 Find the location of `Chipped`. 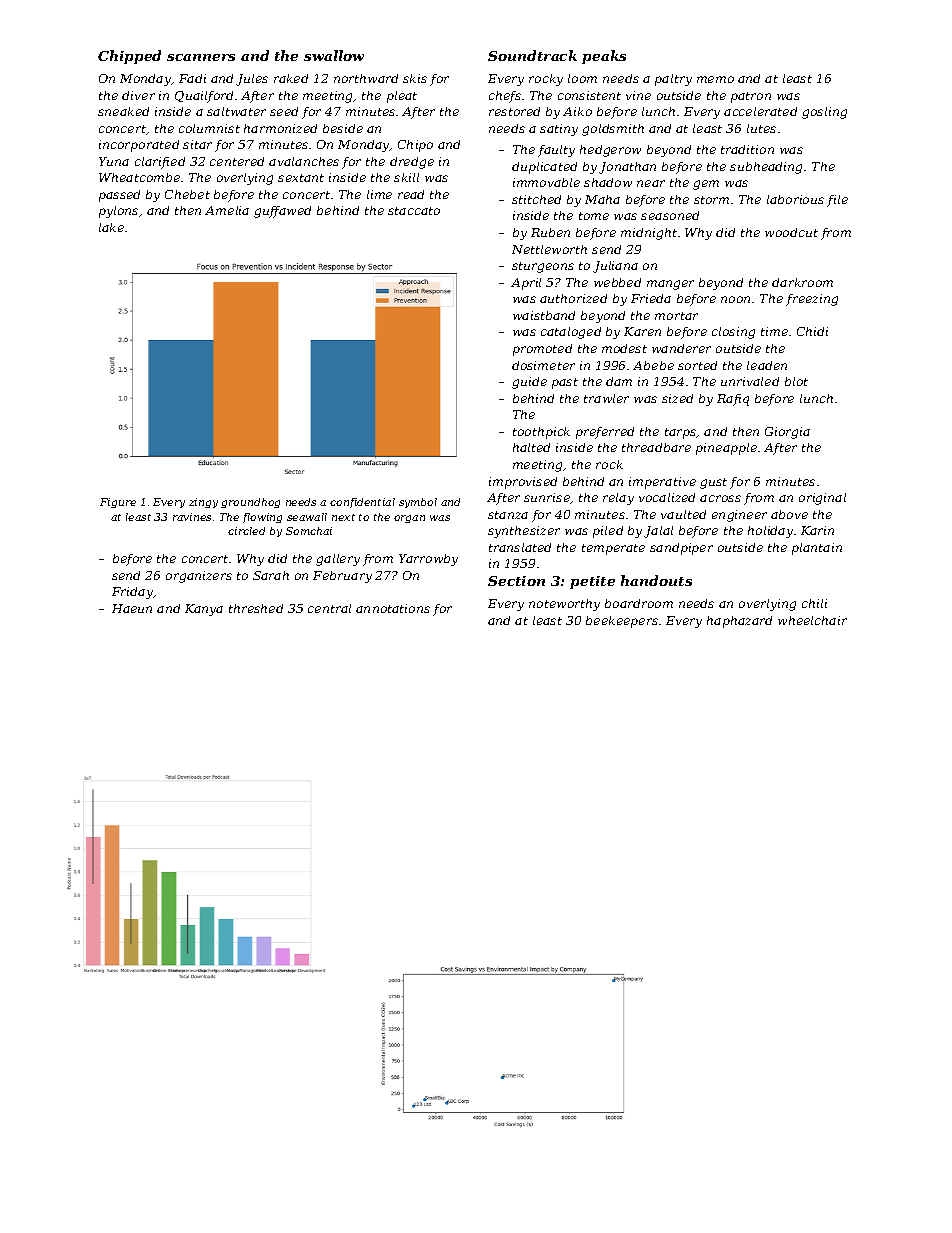

Chipped is located at coordinates (129, 57).
